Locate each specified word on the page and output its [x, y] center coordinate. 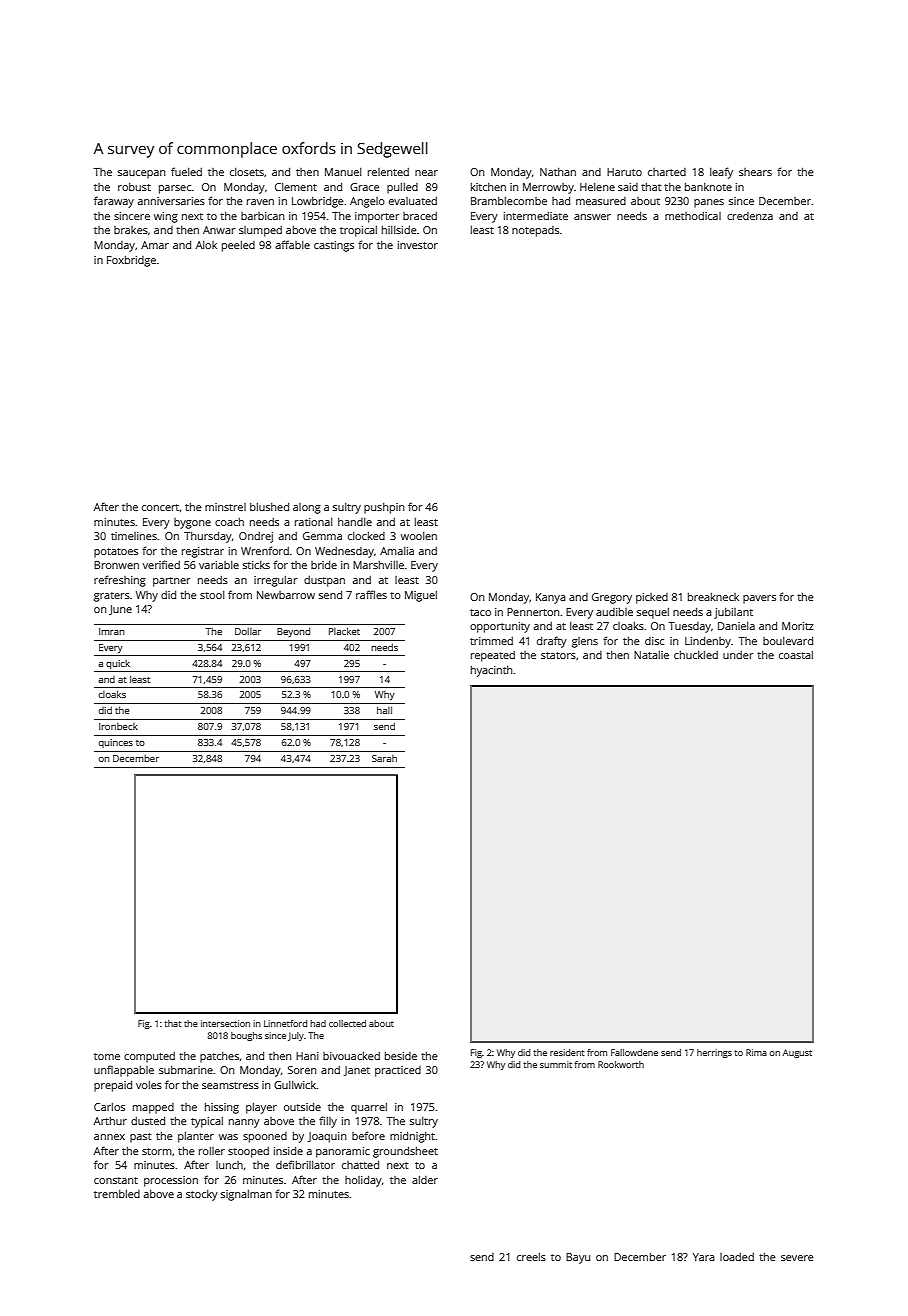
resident [567, 1052]
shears [755, 172]
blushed [269, 507]
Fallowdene [634, 1052]
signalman [246, 1195]
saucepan [141, 174]
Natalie [651, 655]
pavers [759, 599]
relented [388, 172]
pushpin [384, 508]
